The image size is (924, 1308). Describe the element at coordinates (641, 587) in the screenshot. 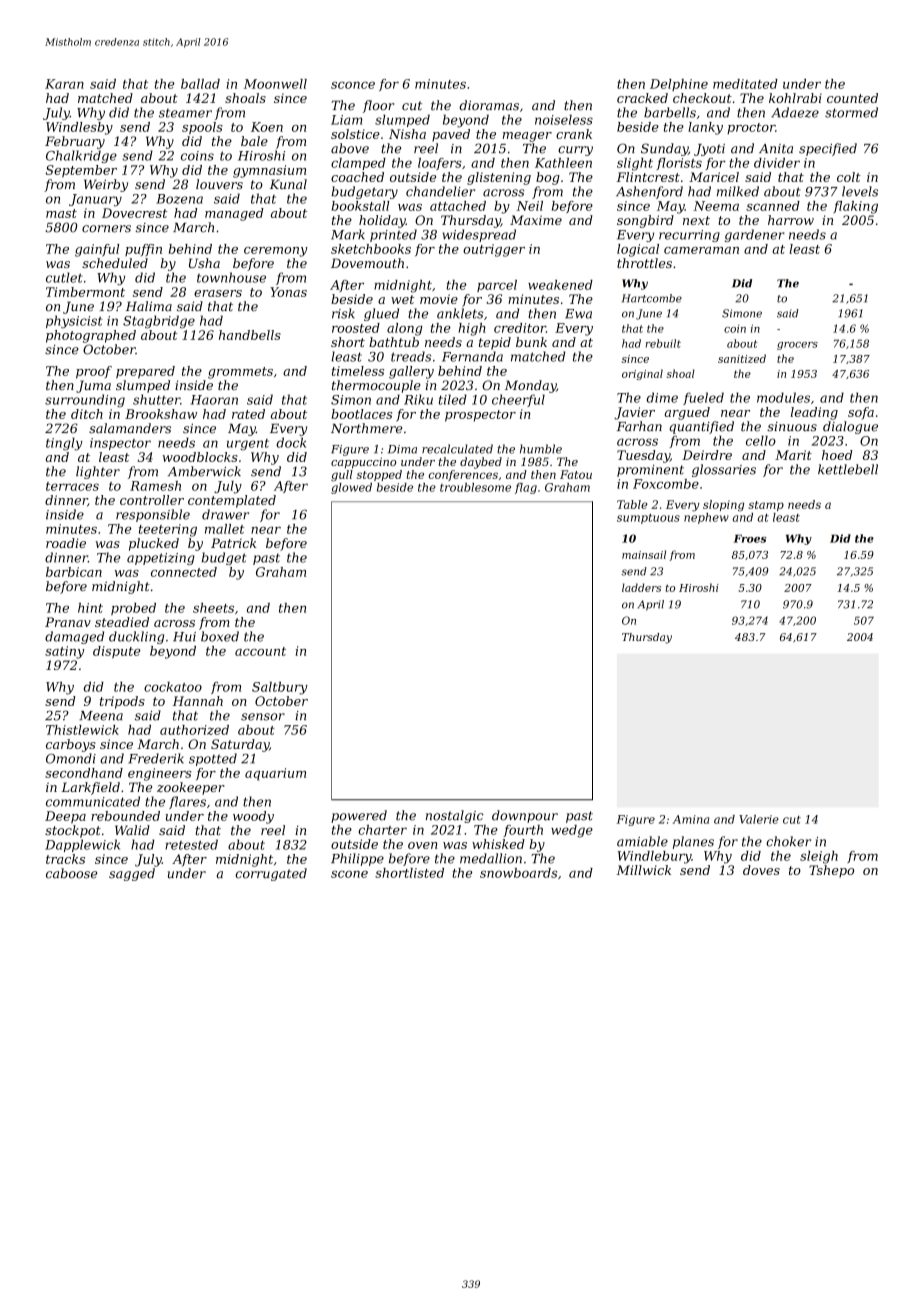

I see `ladders` at that location.
